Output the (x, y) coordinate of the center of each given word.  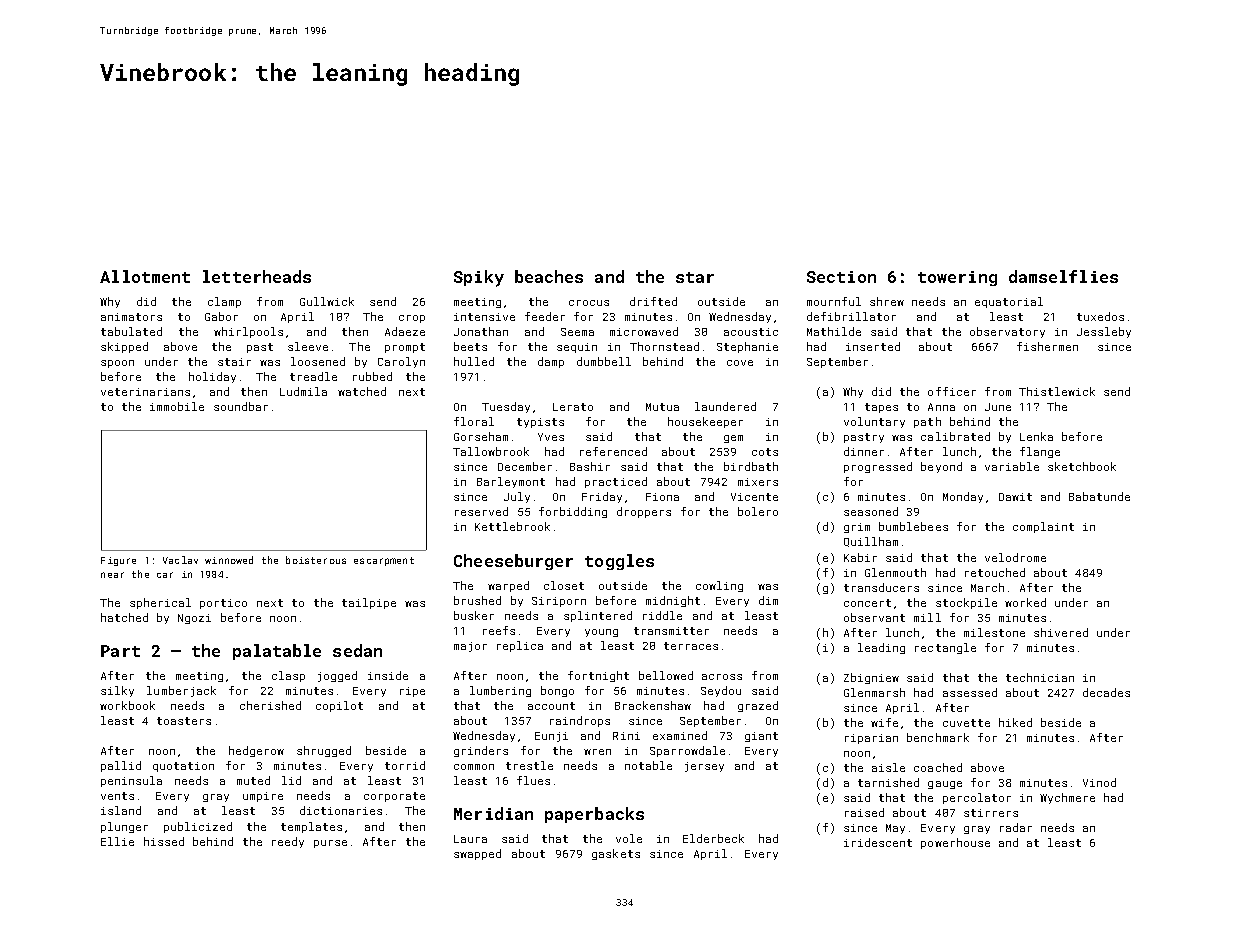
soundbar (241, 406)
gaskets (616, 854)
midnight (673, 601)
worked (1025, 602)
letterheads (257, 276)
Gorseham (481, 436)
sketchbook (1082, 466)
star (695, 277)
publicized (198, 827)
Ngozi (194, 619)
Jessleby (1104, 332)
